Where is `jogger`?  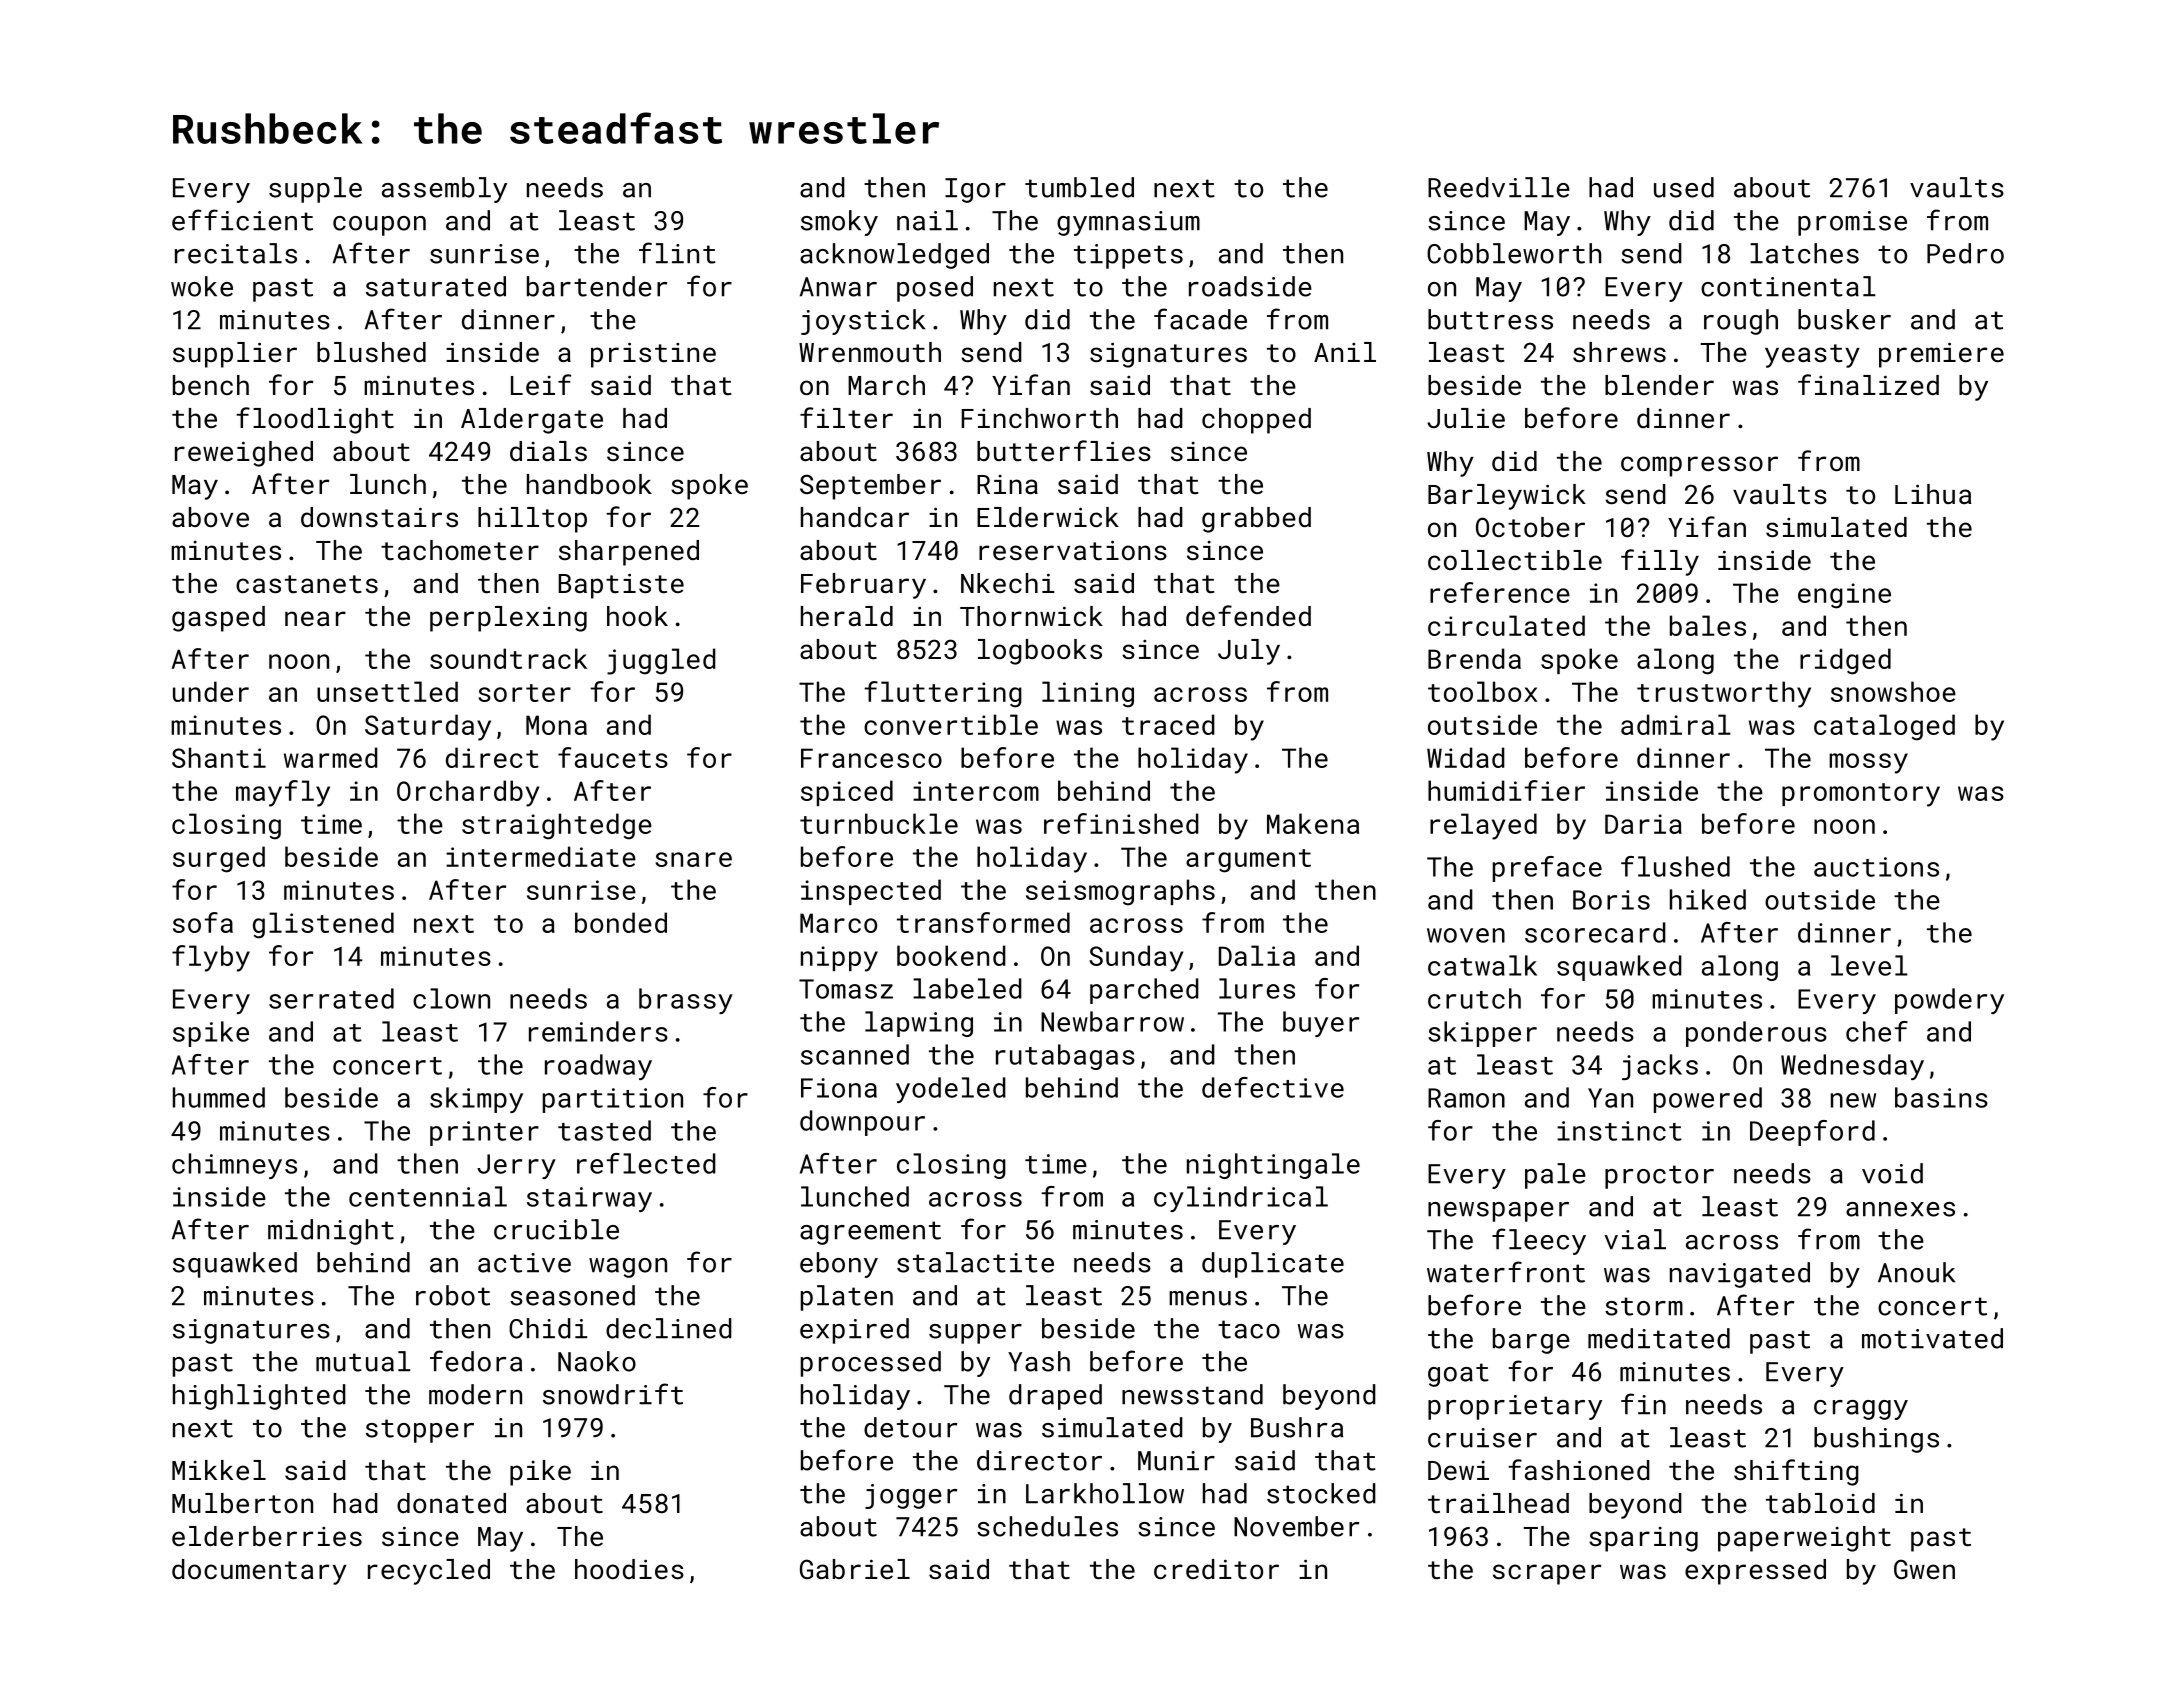 jogger is located at coordinates (911, 1496).
